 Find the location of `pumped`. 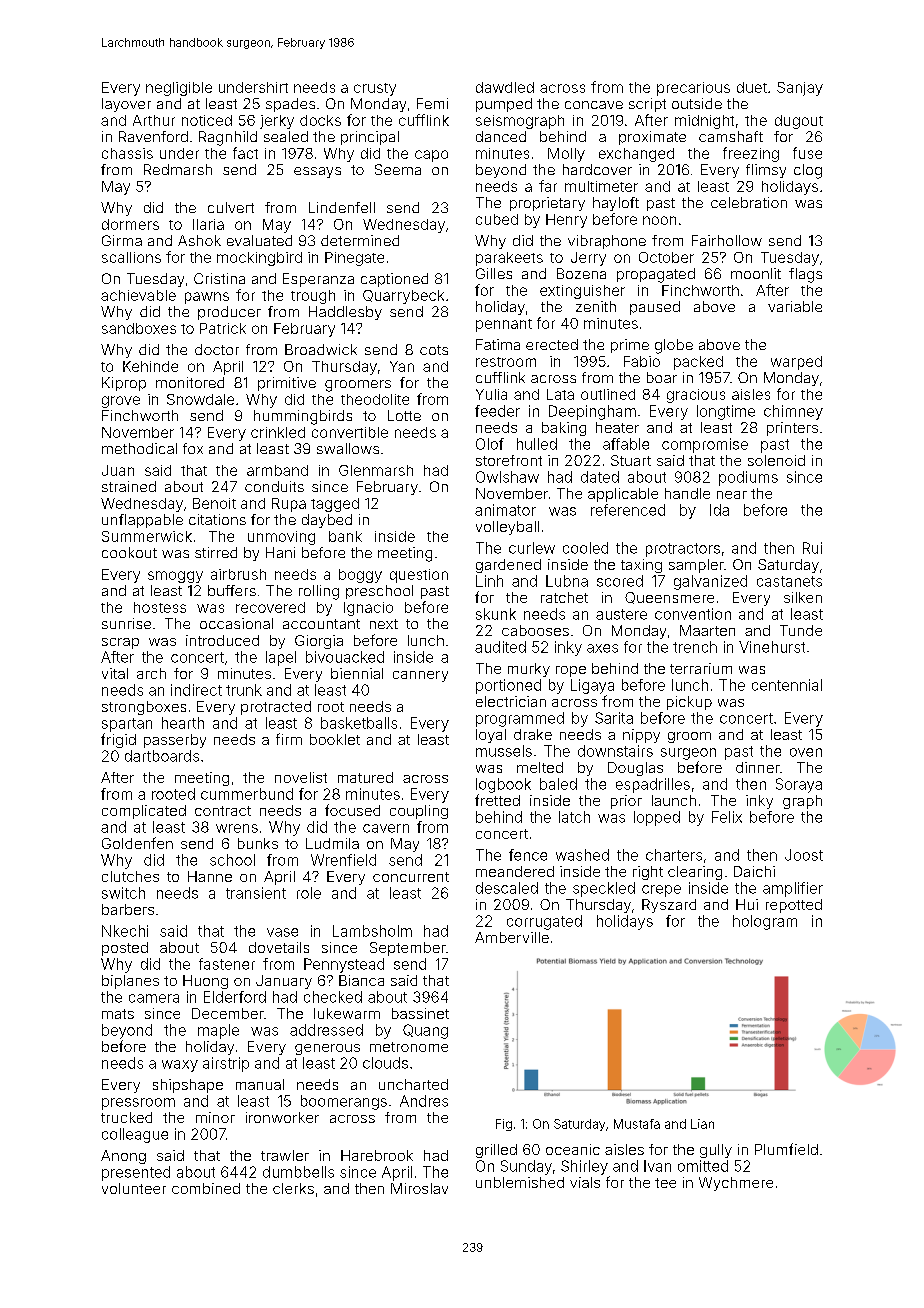

pumped is located at coordinates (504, 105).
